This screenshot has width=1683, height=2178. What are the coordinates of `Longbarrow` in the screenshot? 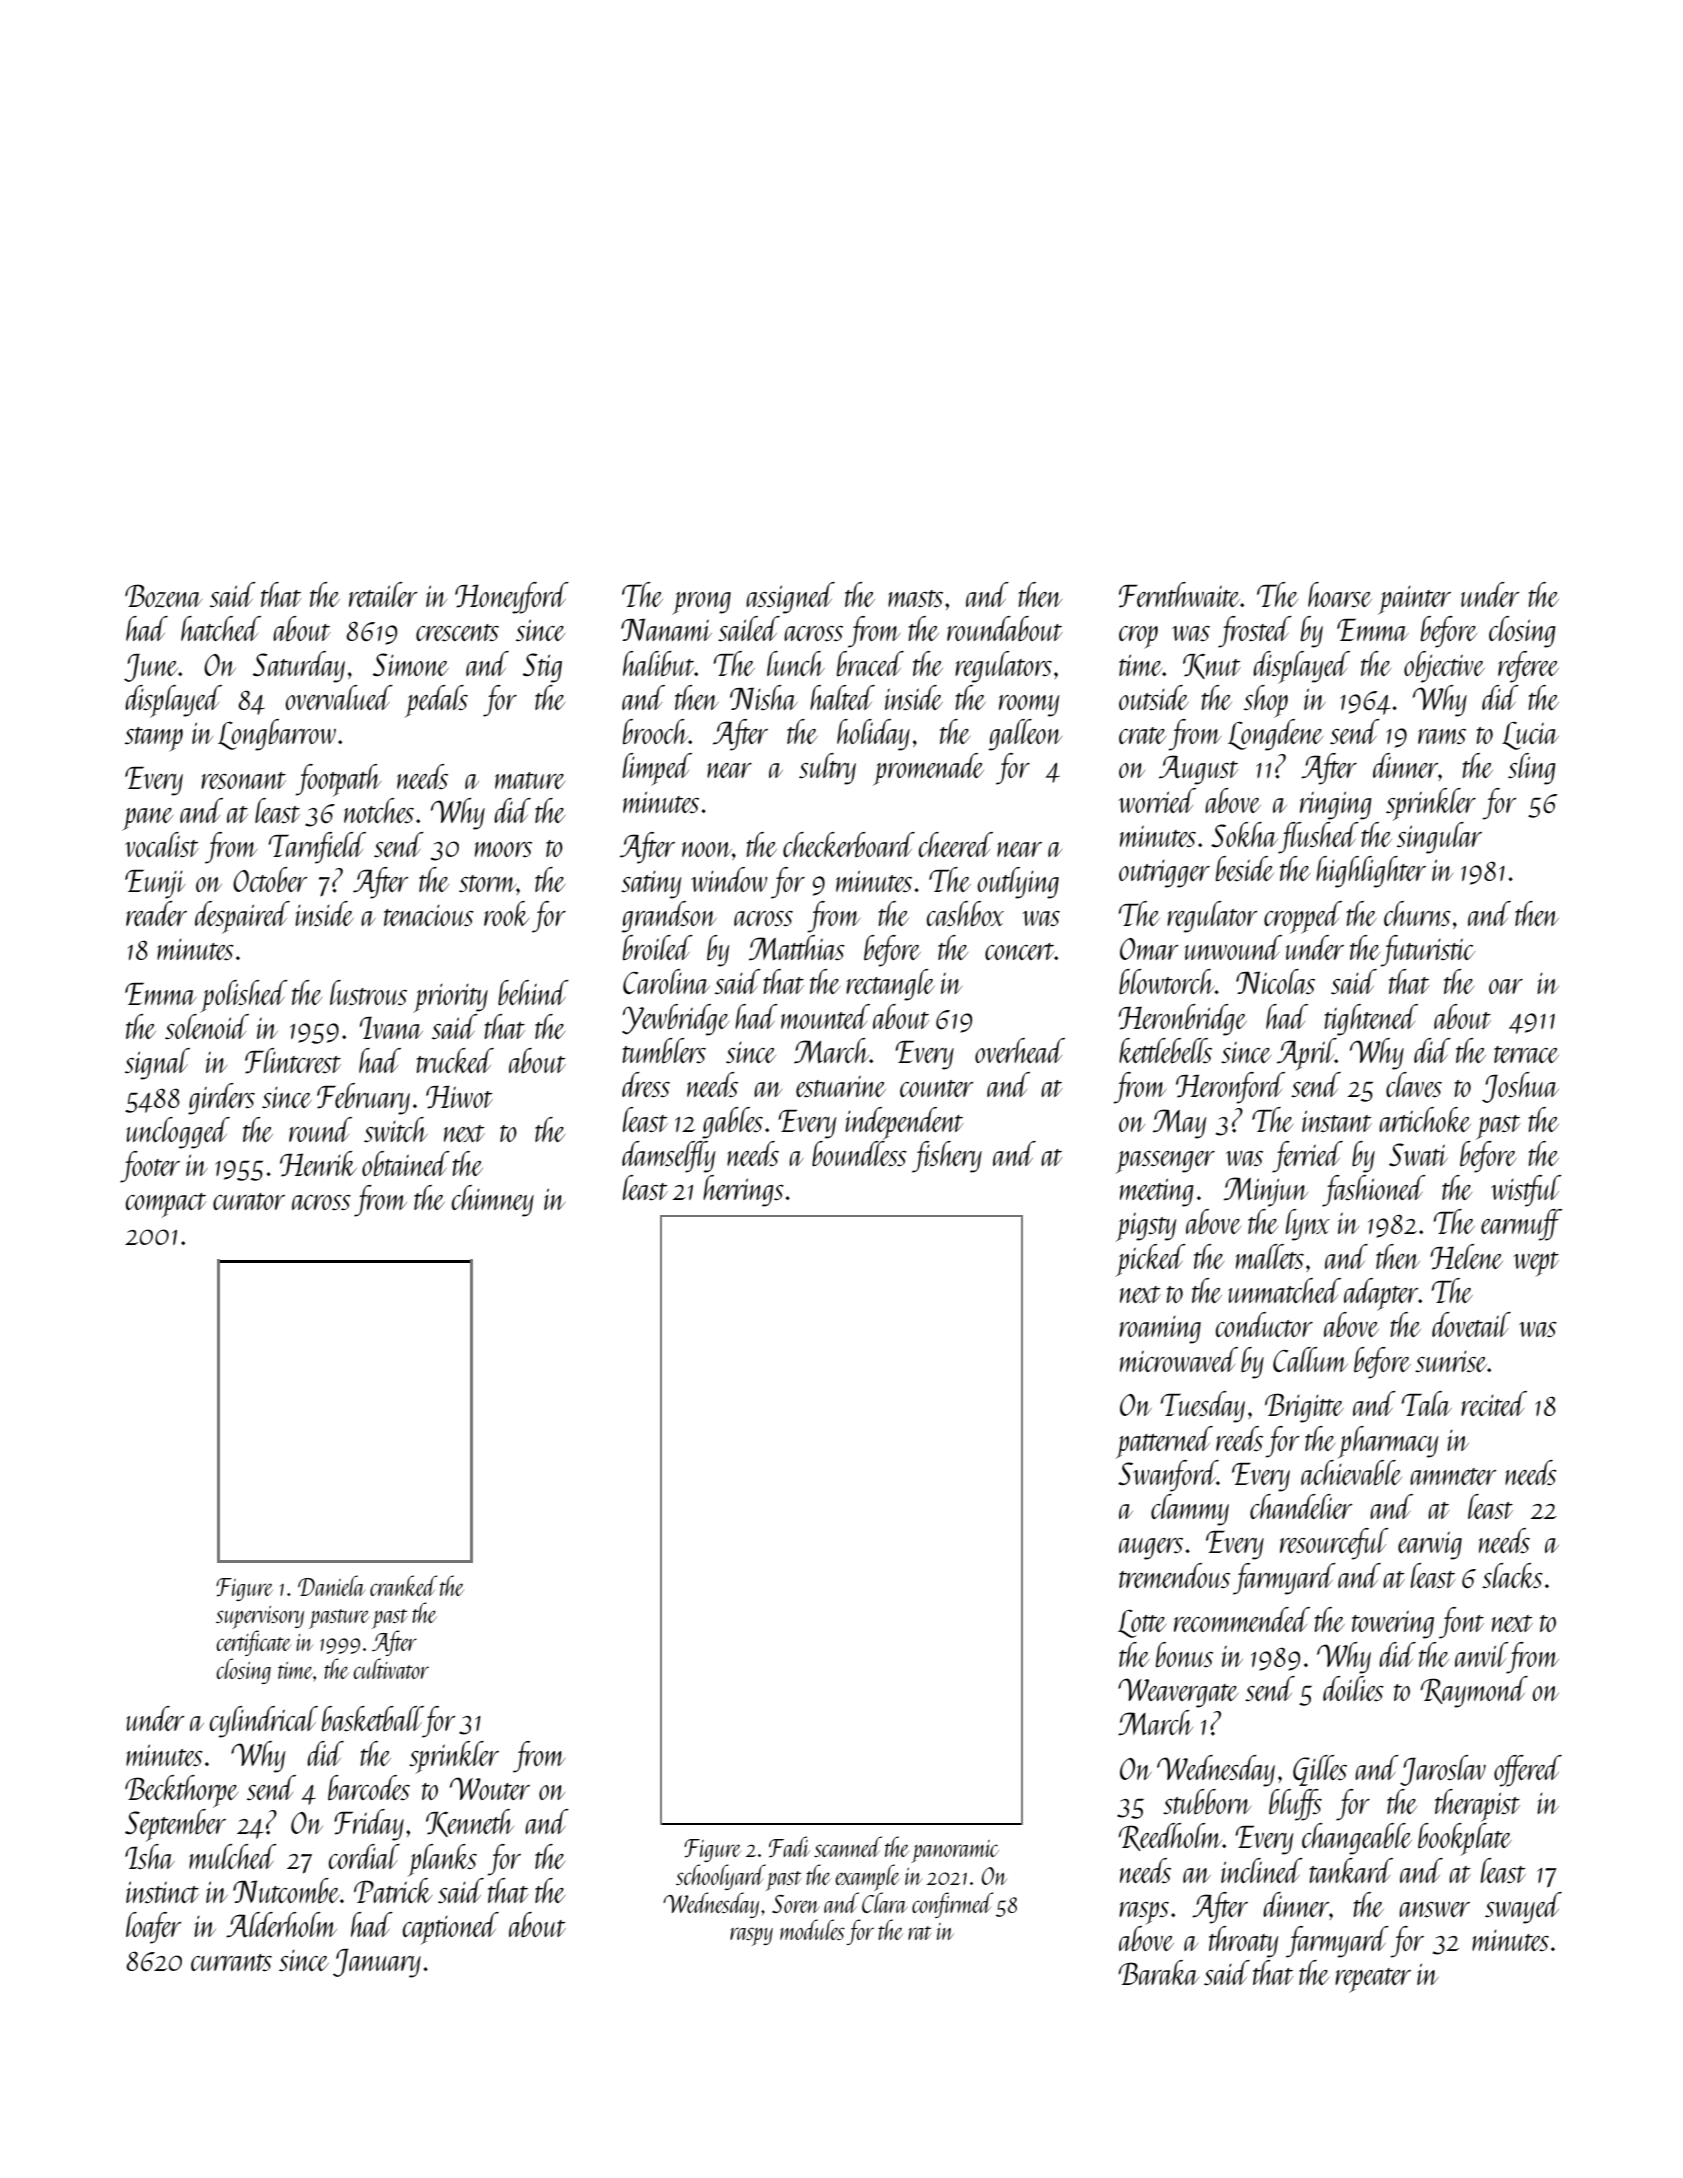 It's located at (277, 735).
